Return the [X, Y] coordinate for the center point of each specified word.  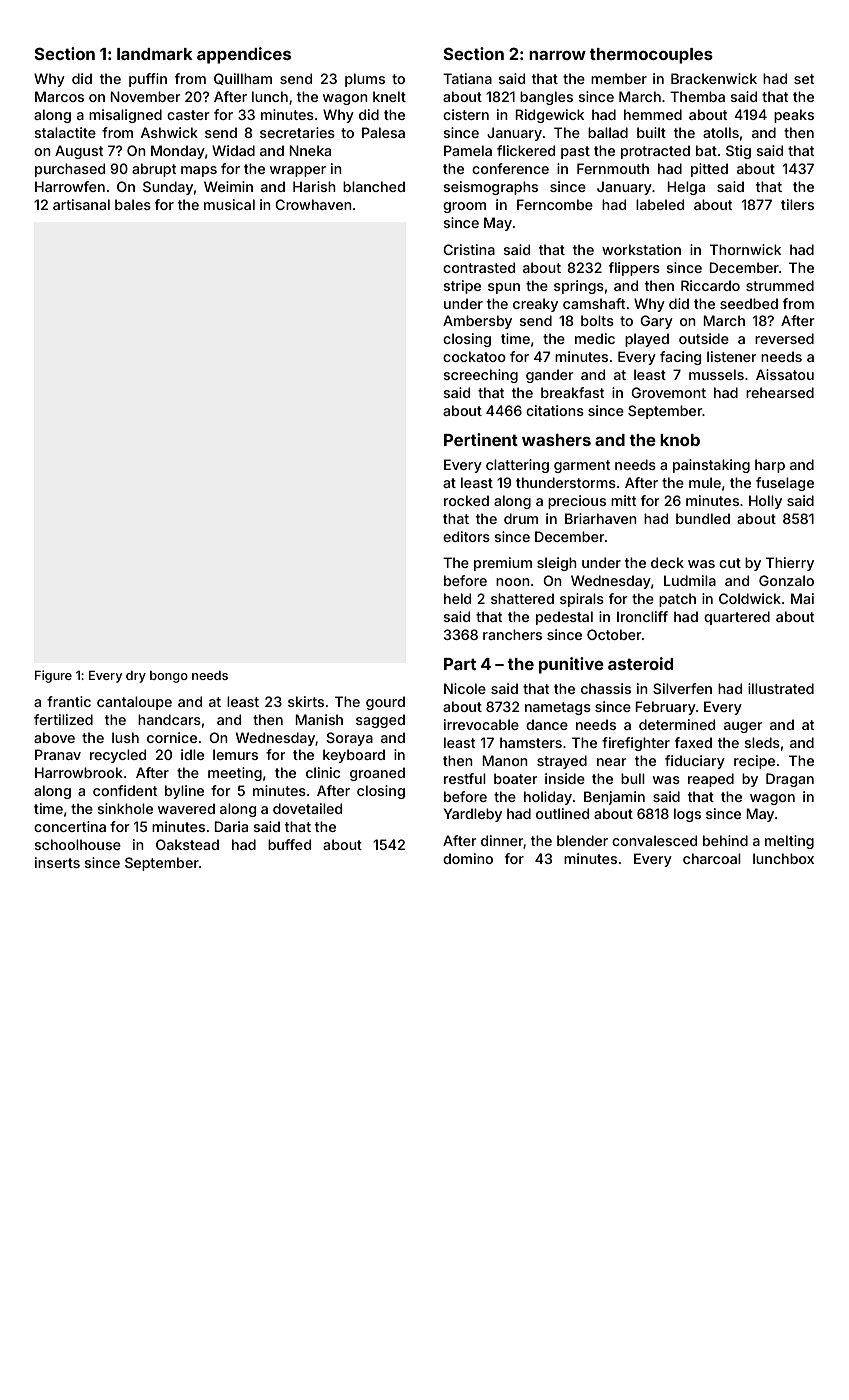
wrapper [298, 171]
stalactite [65, 132]
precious [577, 502]
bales [133, 204]
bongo [169, 677]
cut [730, 563]
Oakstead [187, 844]
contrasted [479, 267]
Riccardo [710, 285]
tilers [797, 204]
